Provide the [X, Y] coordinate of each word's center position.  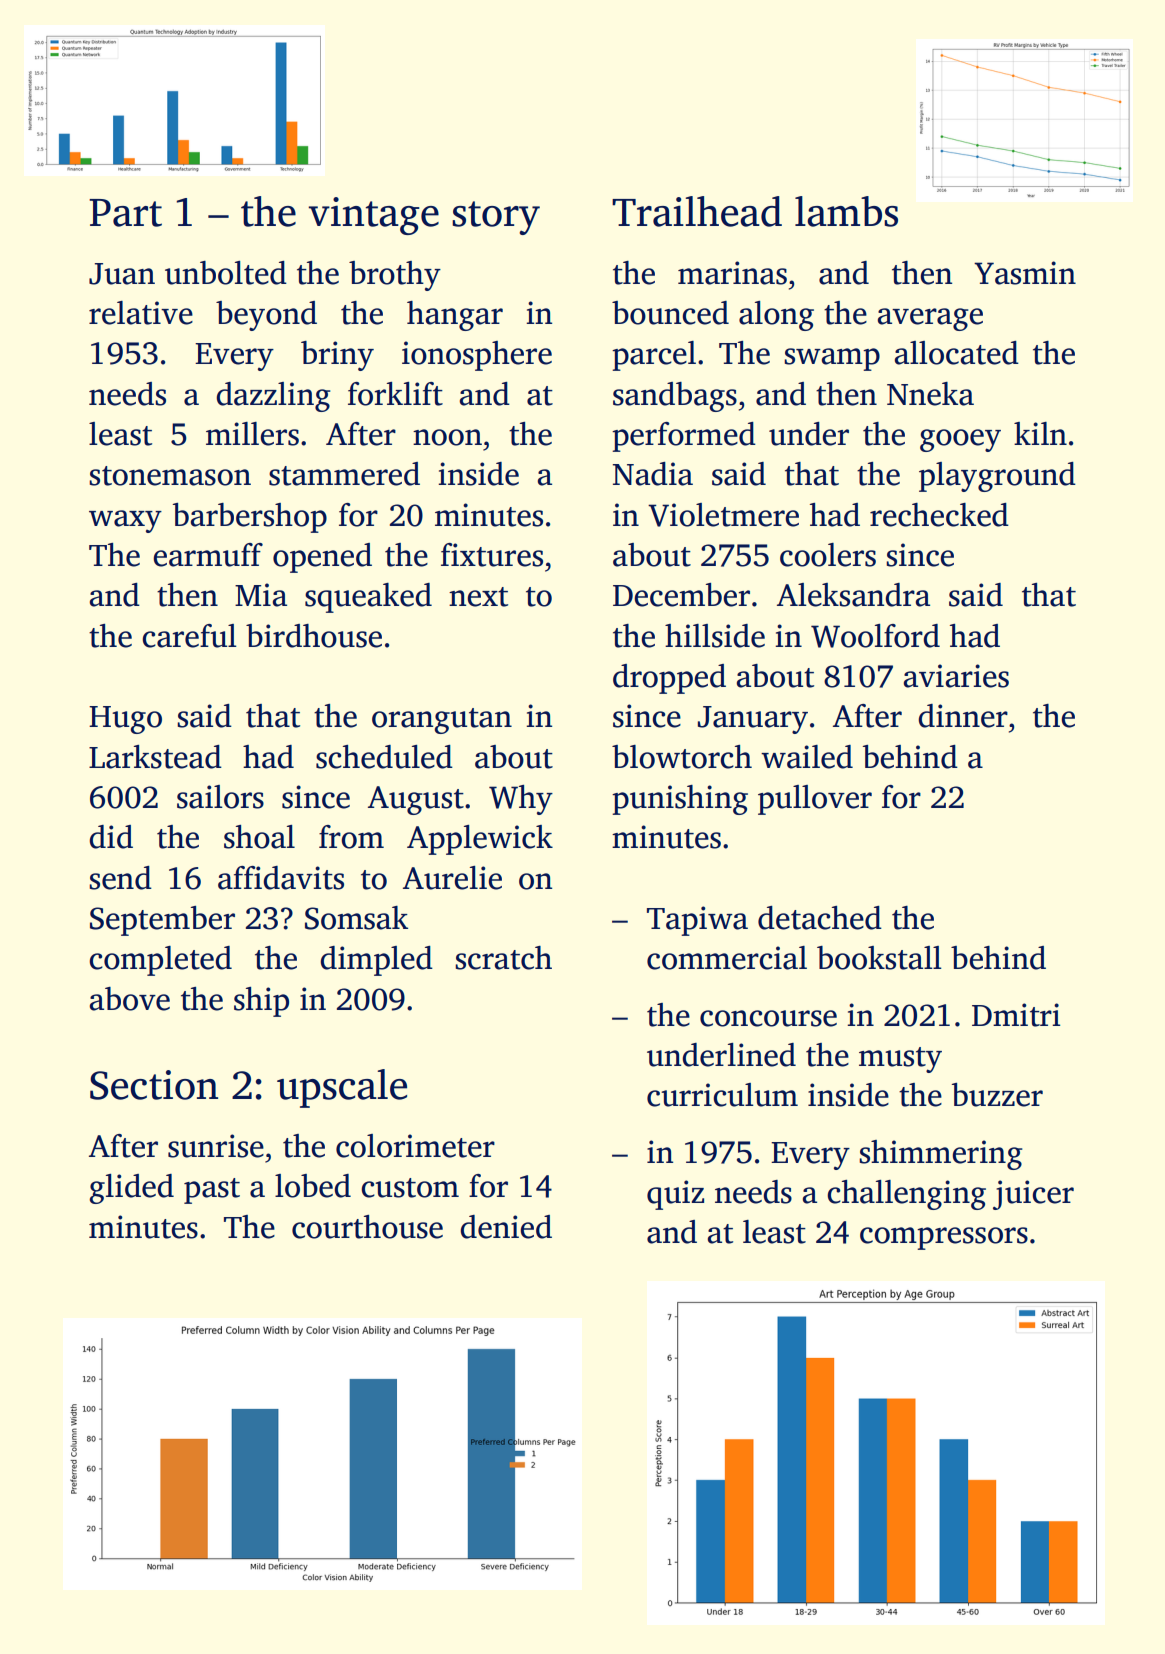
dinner [963, 716]
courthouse [367, 1227]
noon [447, 437]
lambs [846, 211]
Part [125, 213]
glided [132, 1189]
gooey [960, 440]
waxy [125, 521]
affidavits [281, 878]
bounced [670, 313]
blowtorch [682, 757]
